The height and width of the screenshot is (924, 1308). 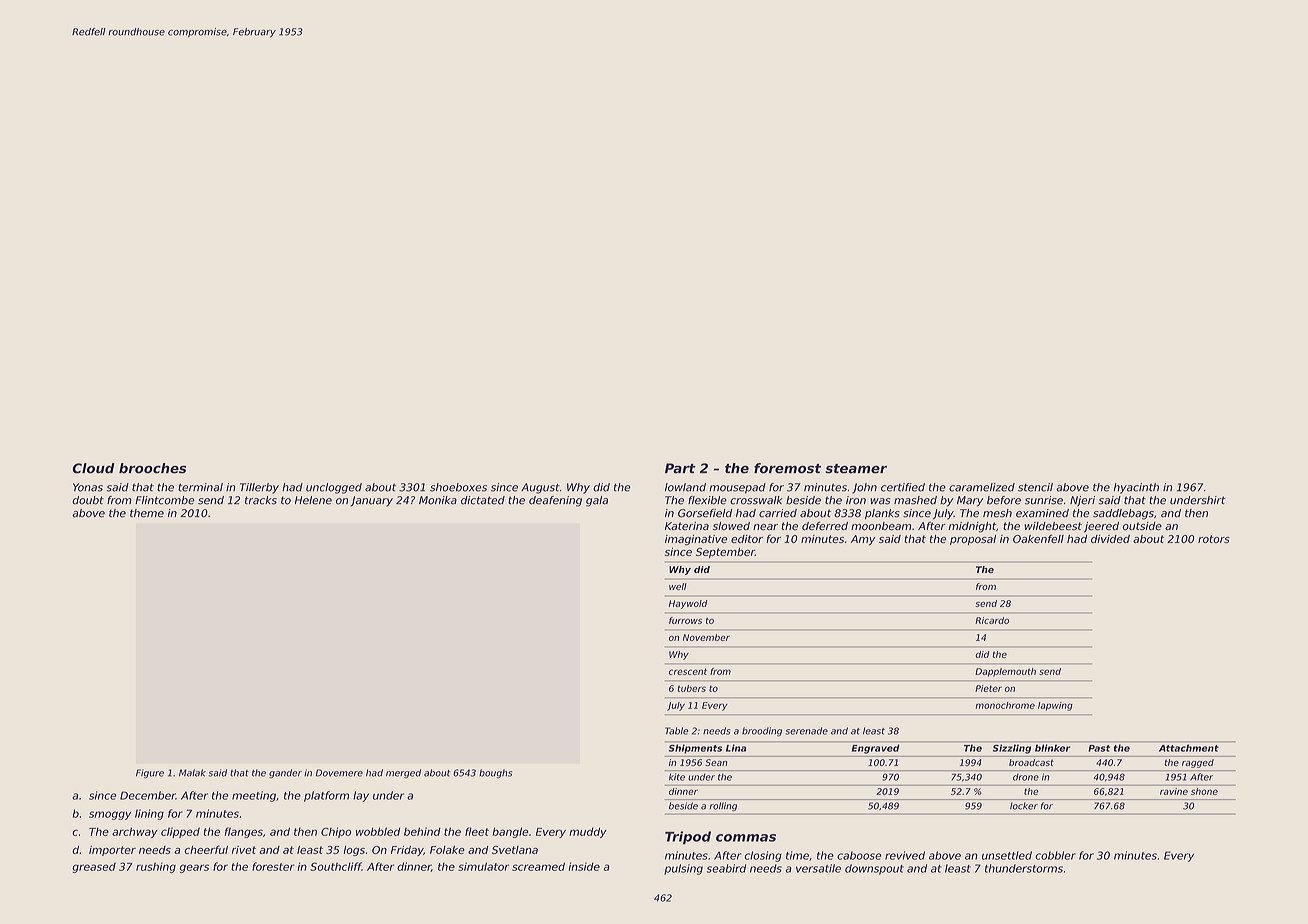 I want to click on forester, so click(x=273, y=866).
